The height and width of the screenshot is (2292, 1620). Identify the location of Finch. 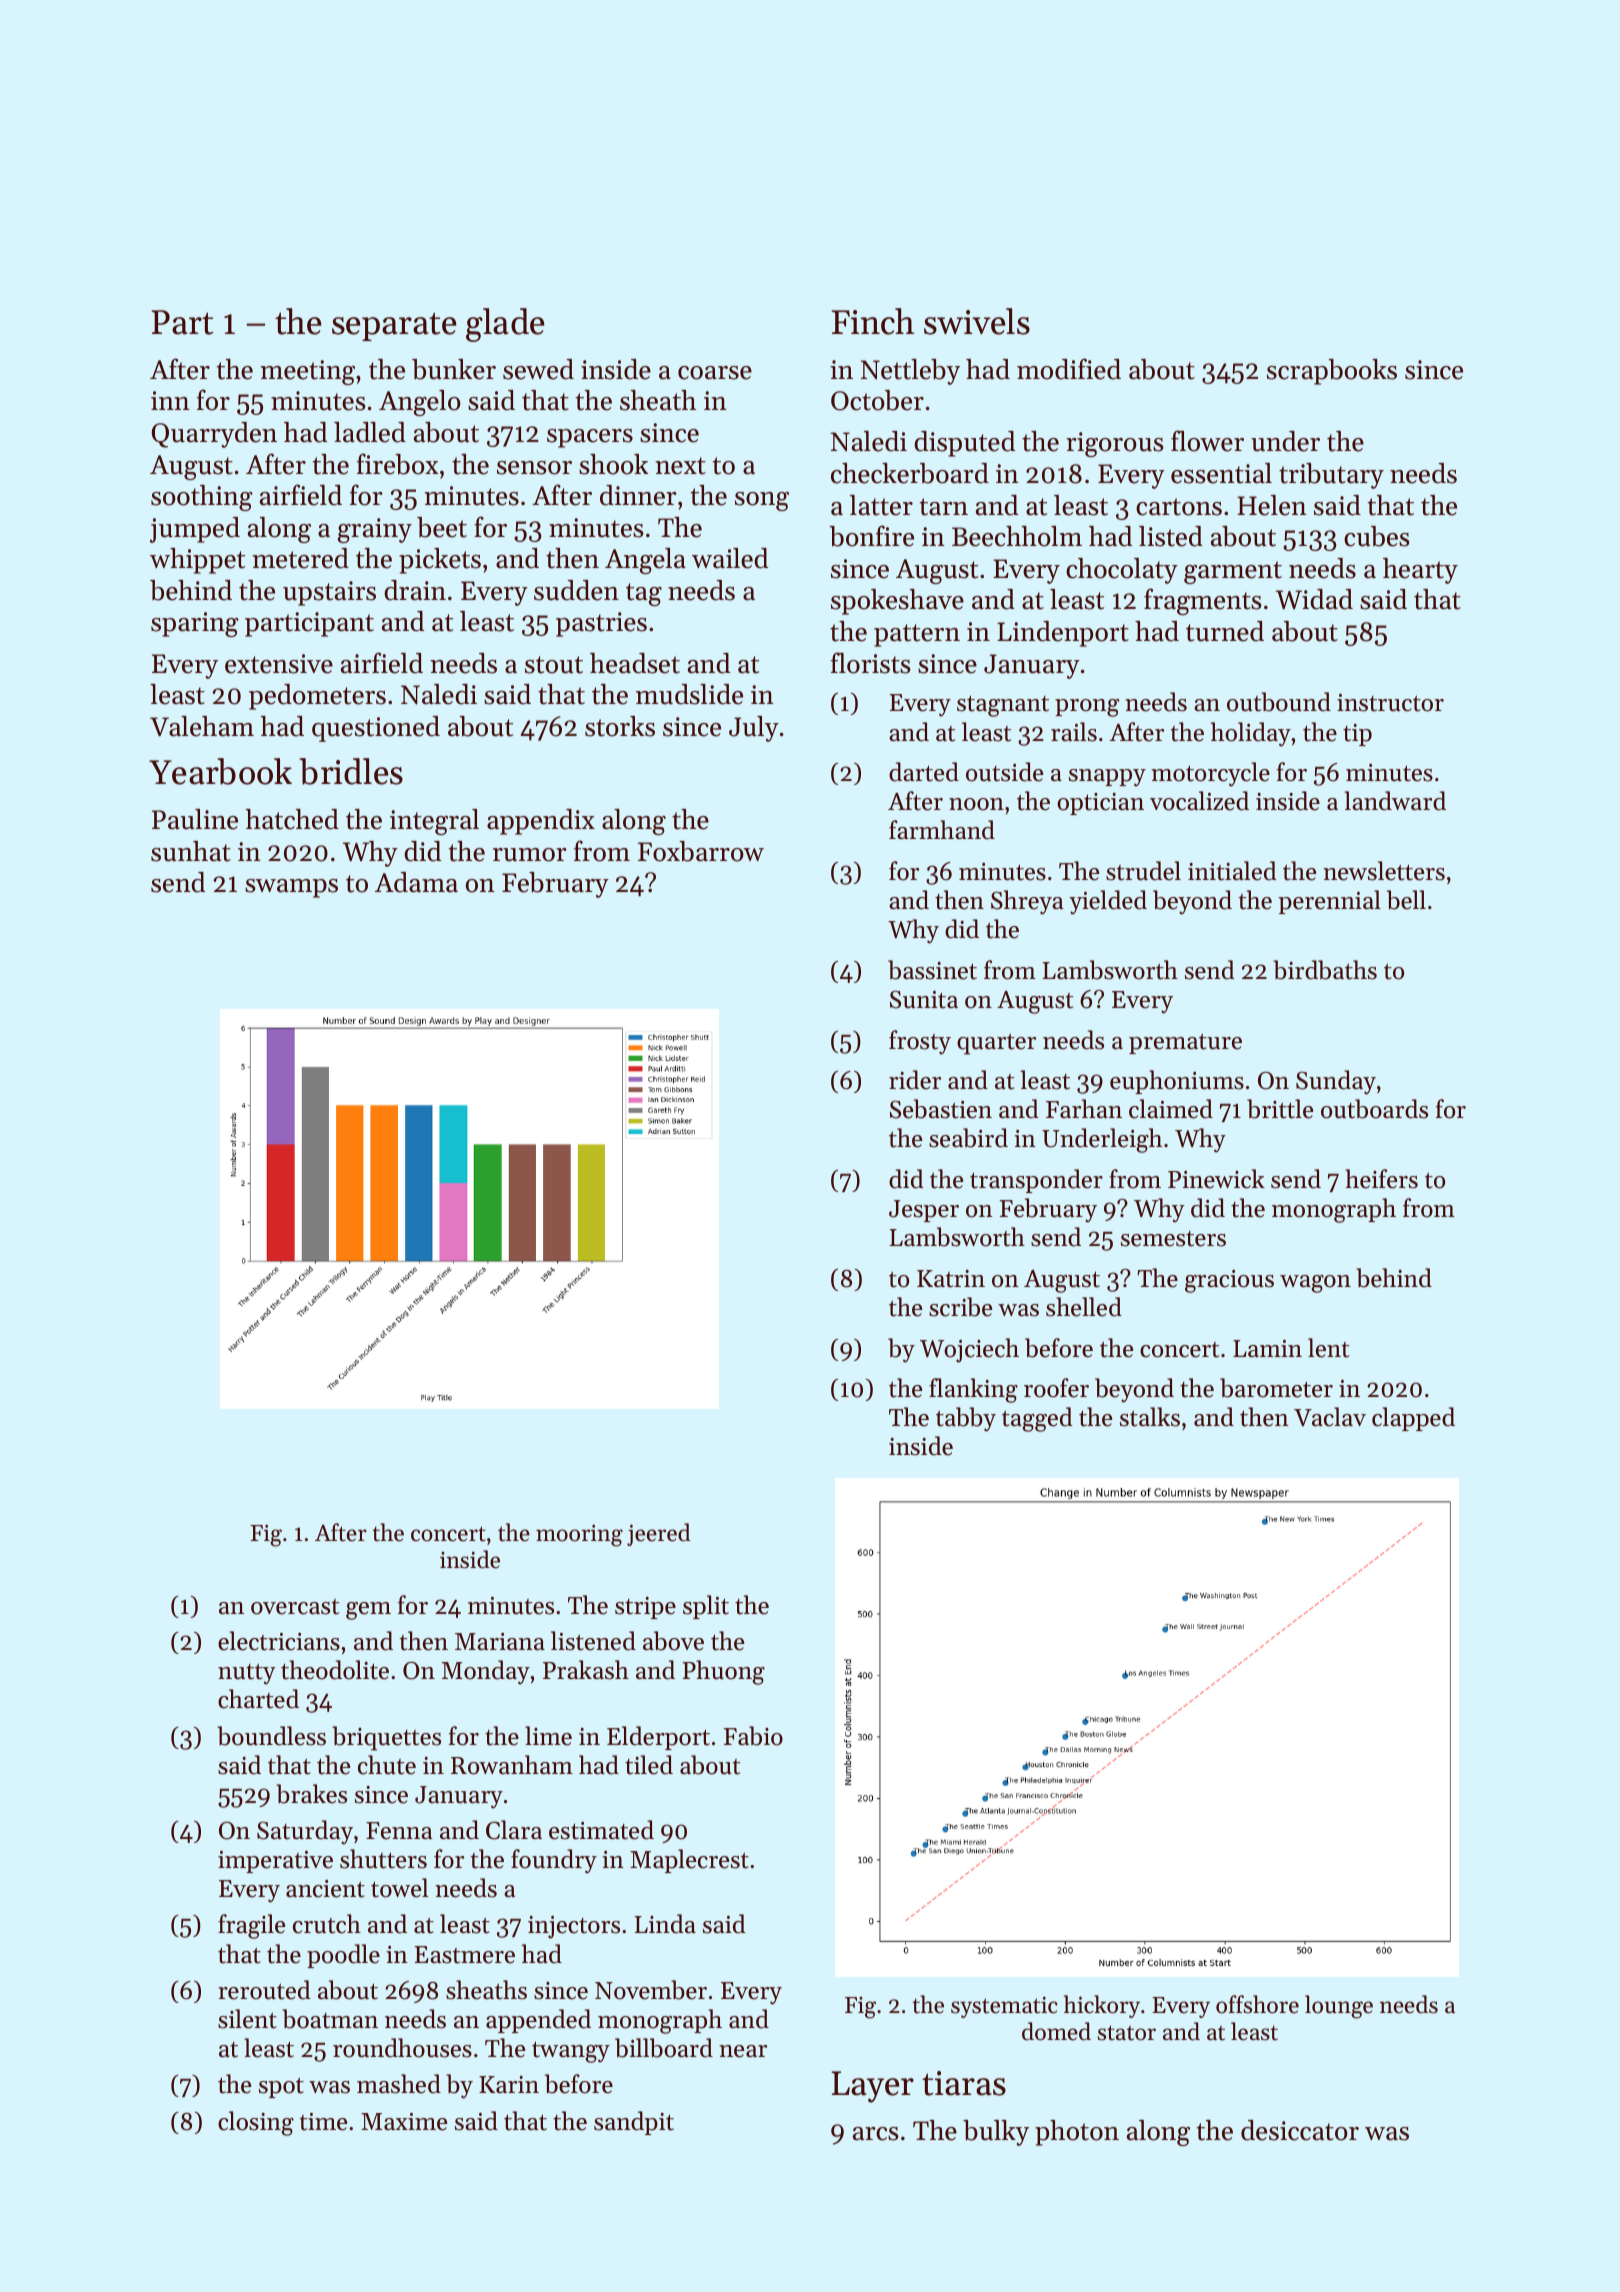
(872, 321).
